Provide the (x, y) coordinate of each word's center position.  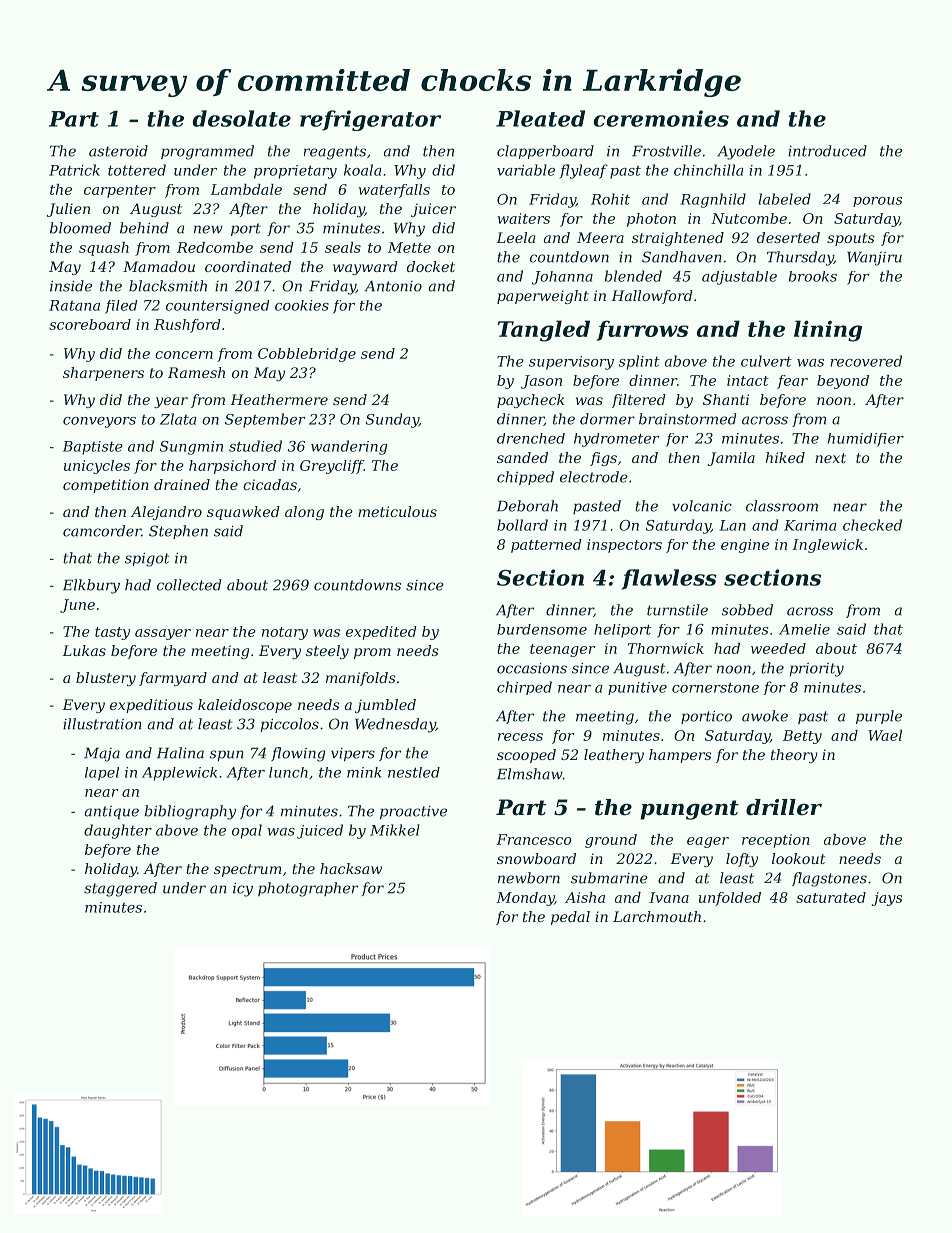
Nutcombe (749, 218)
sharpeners (103, 374)
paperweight (543, 297)
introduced (827, 151)
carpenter (120, 191)
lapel (102, 774)
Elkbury (91, 586)
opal (247, 831)
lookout (798, 858)
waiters (523, 218)
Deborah (527, 506)
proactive (413, 813)
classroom (782, 506)
